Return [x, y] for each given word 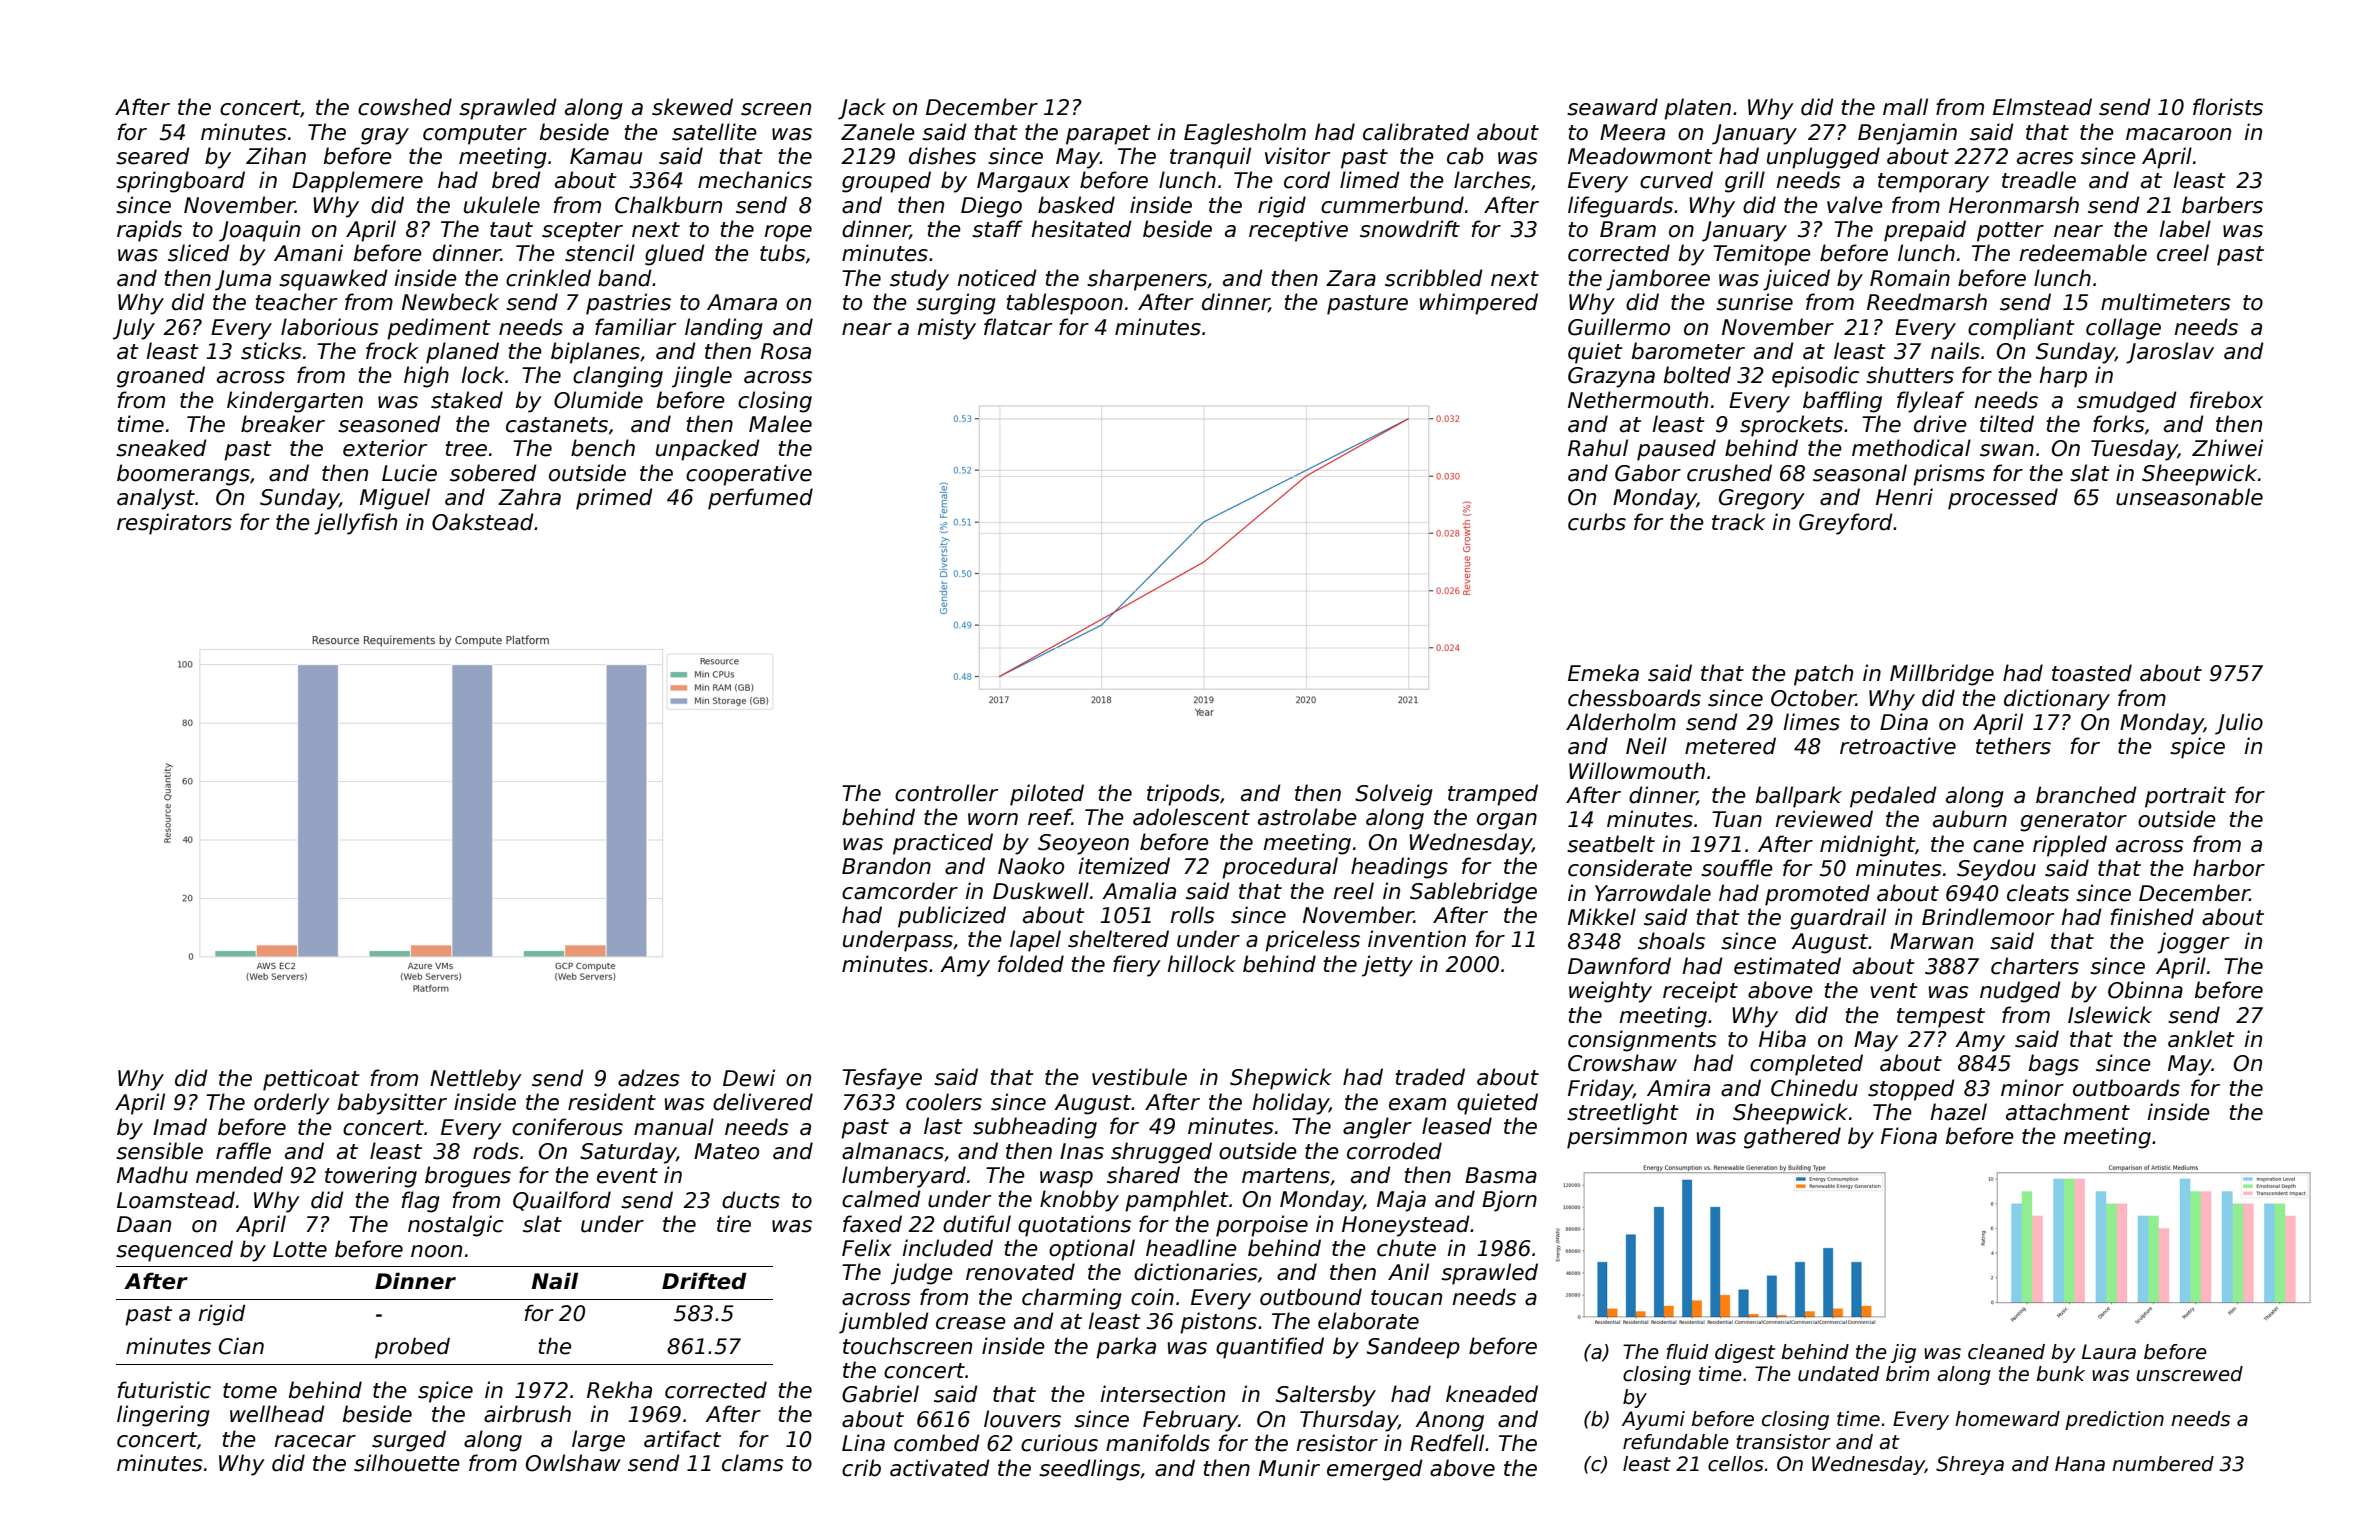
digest [1745, 1353]
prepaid [1925, 231]
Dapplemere [357, 182]
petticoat [311, 1080]
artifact [682, 1439]
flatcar [1018, 327]
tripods [1183, 795]
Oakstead [483, 522]
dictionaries [1196, 1272]
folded [1031, 964]
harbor [2229, 868]
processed [2003, 499]
